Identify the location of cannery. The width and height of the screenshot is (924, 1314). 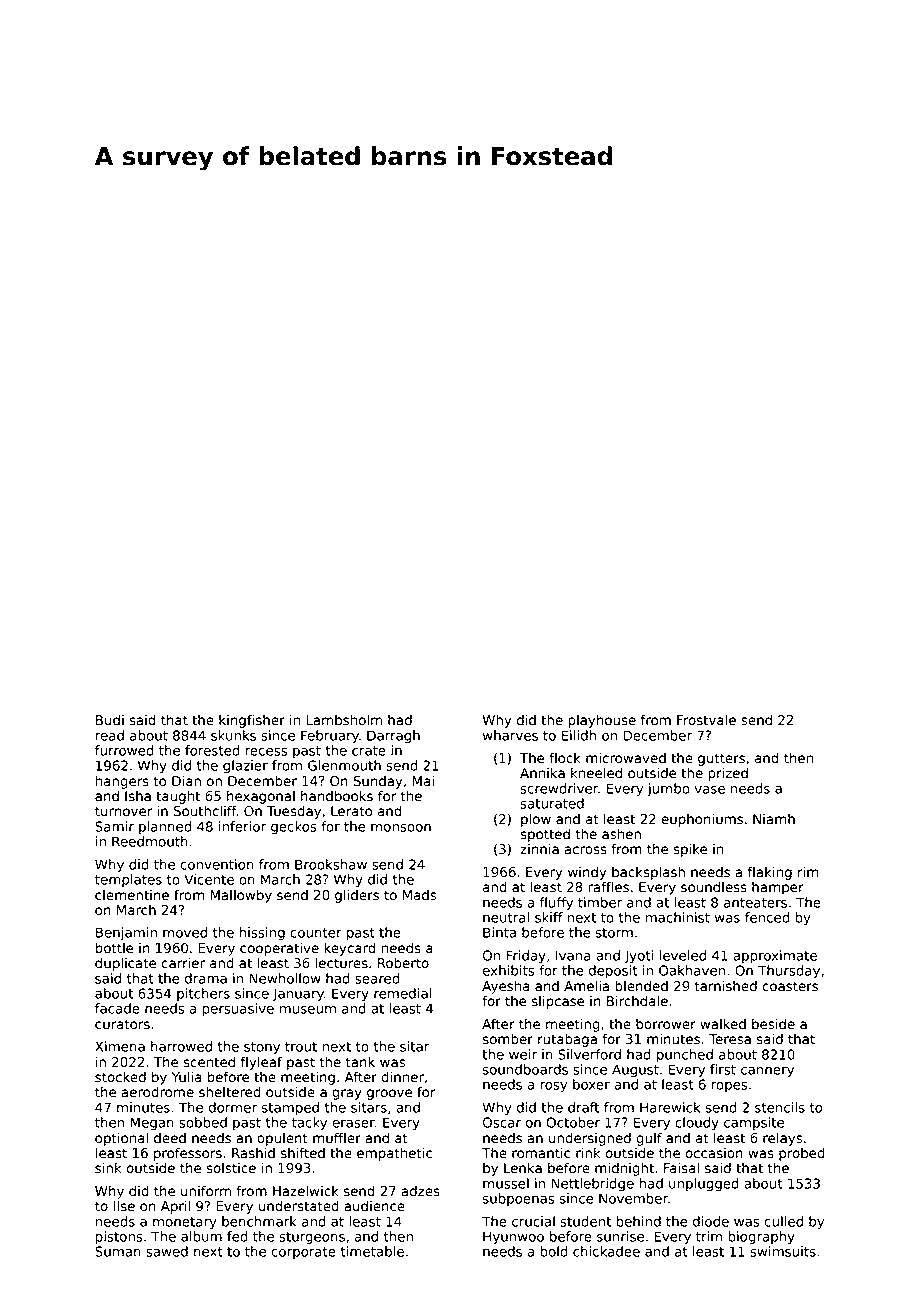
(767, 1072).
